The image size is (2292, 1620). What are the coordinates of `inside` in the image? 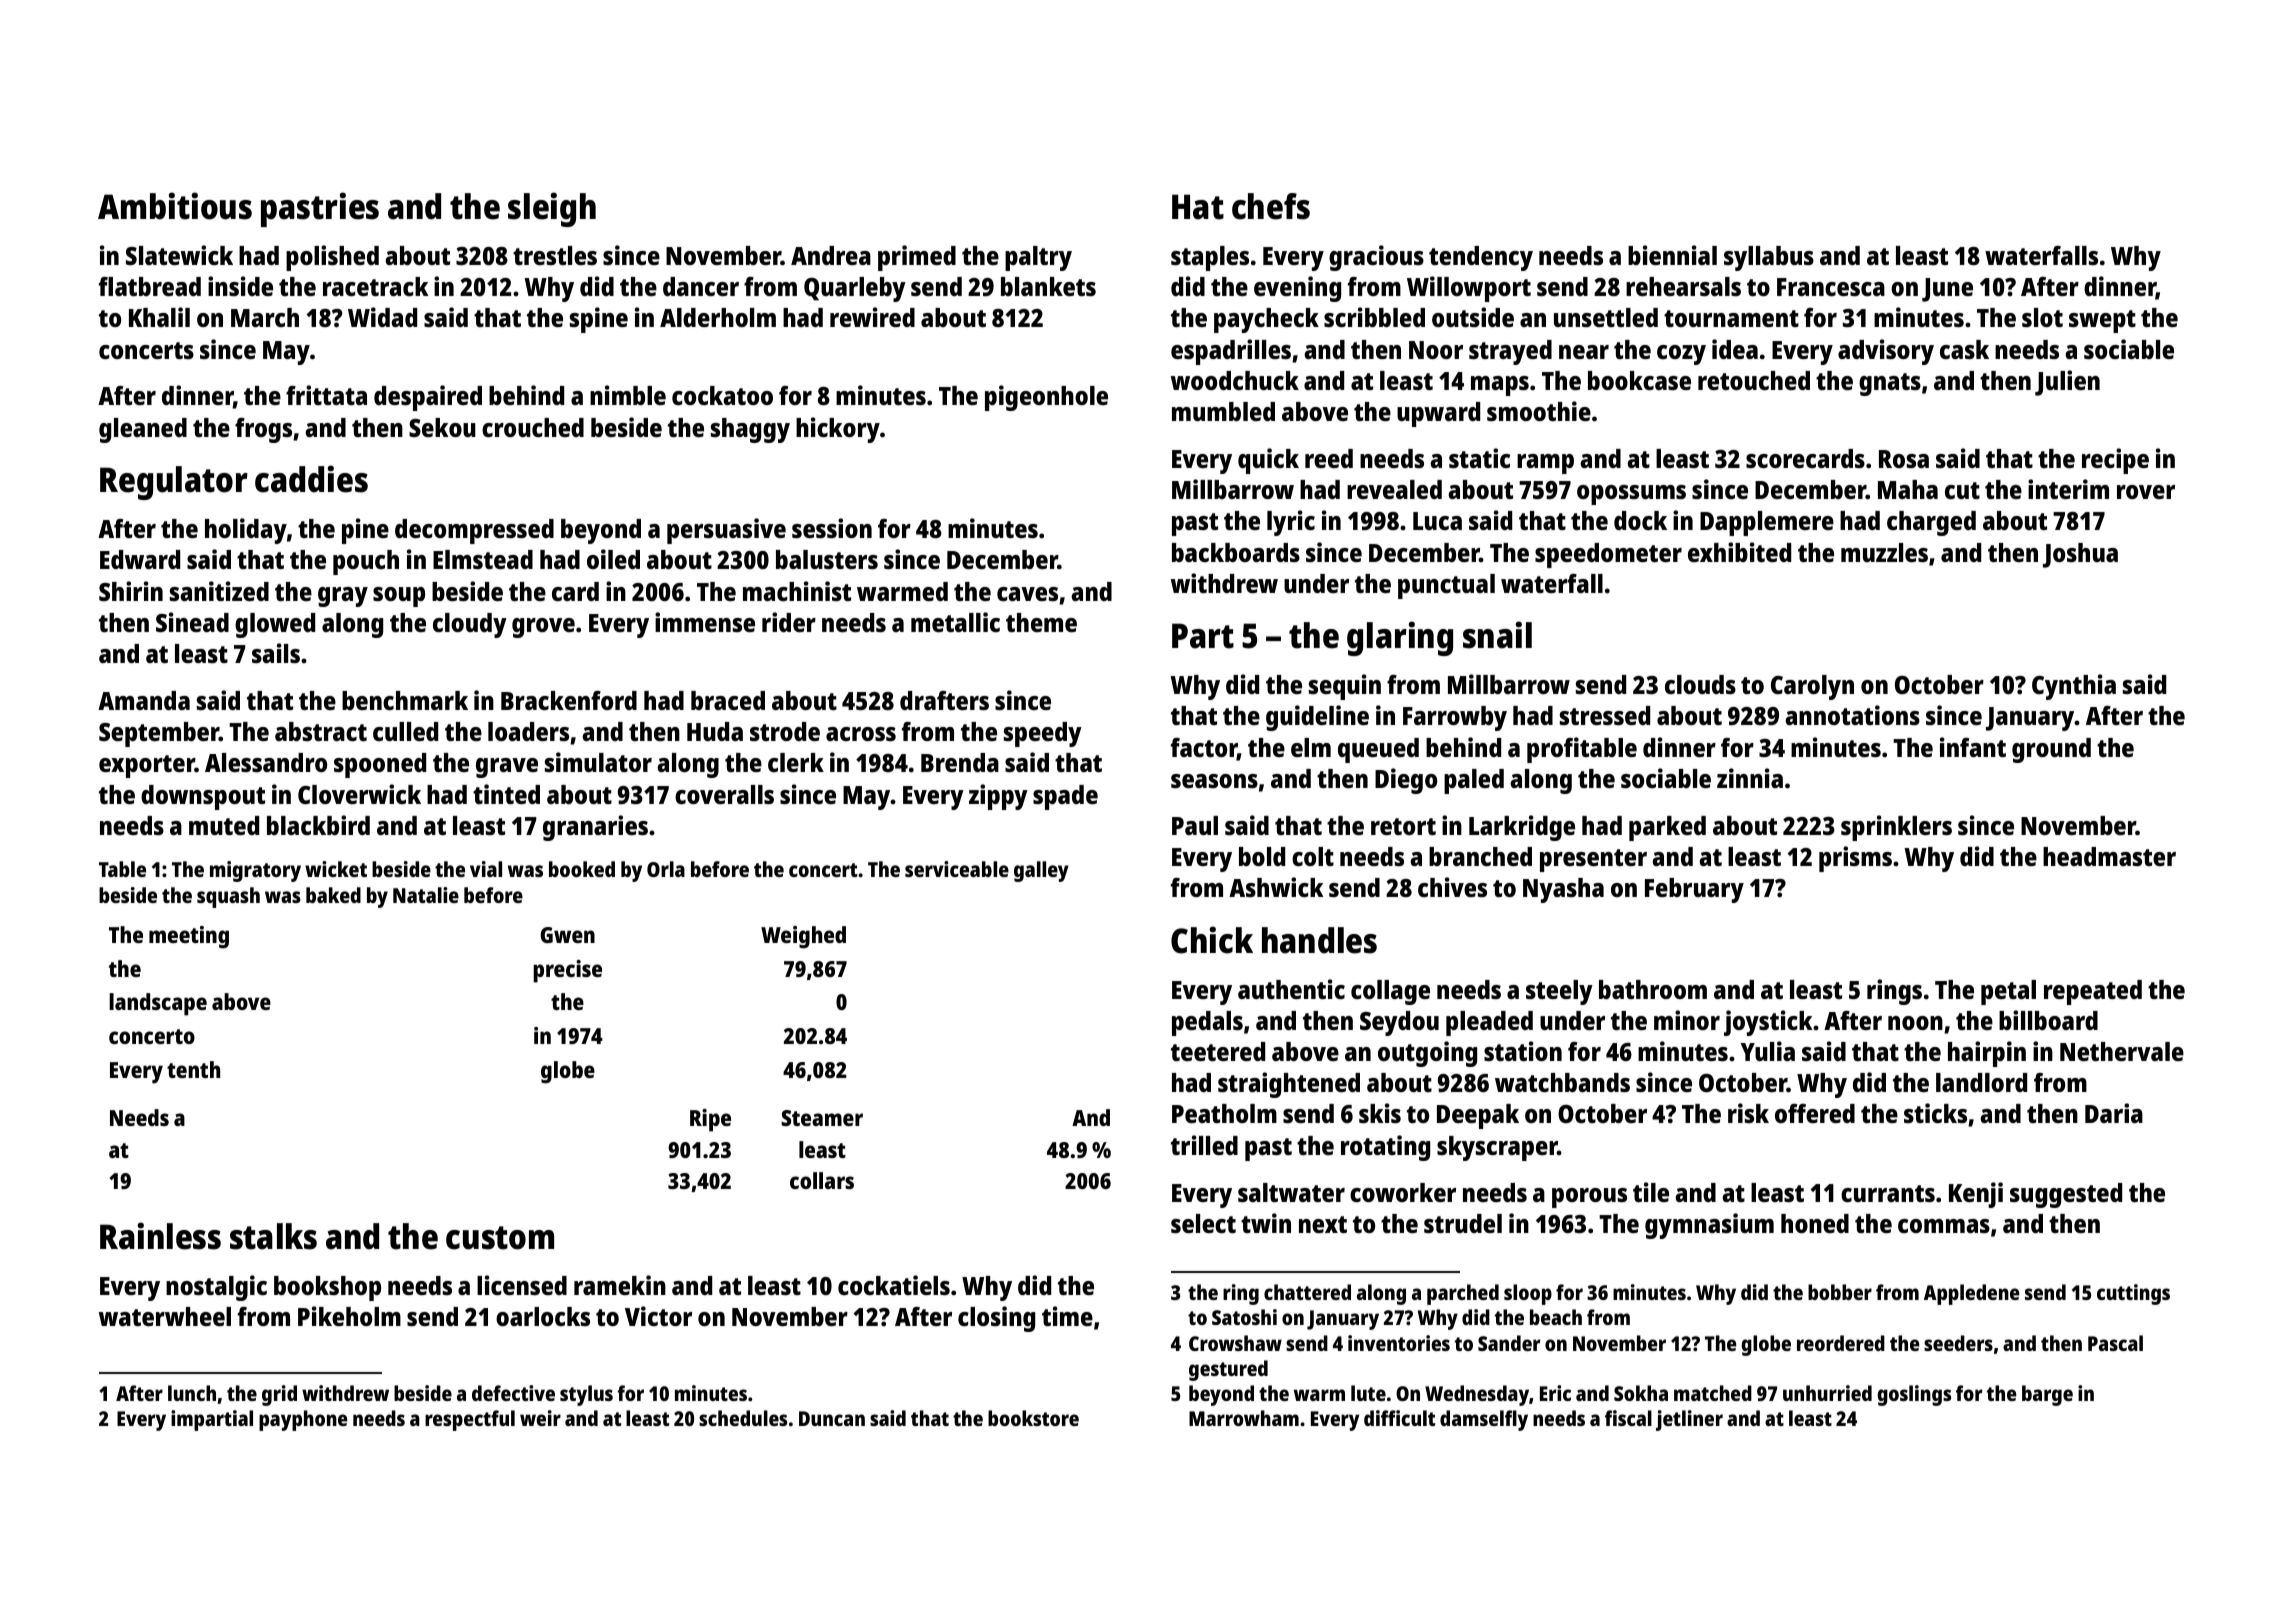 It's located at (240, 286).
